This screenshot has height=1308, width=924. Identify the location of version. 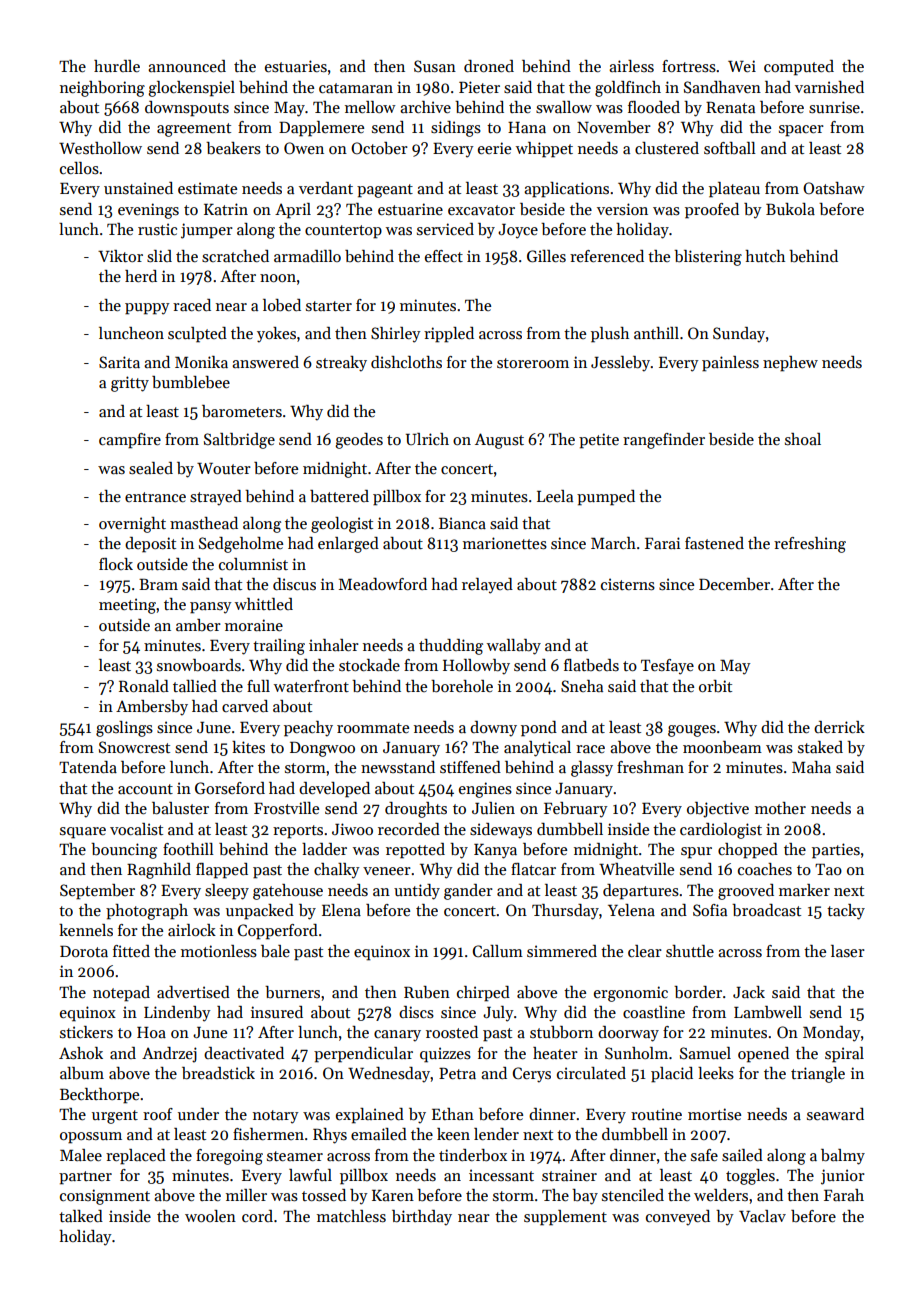
(622, 209).
